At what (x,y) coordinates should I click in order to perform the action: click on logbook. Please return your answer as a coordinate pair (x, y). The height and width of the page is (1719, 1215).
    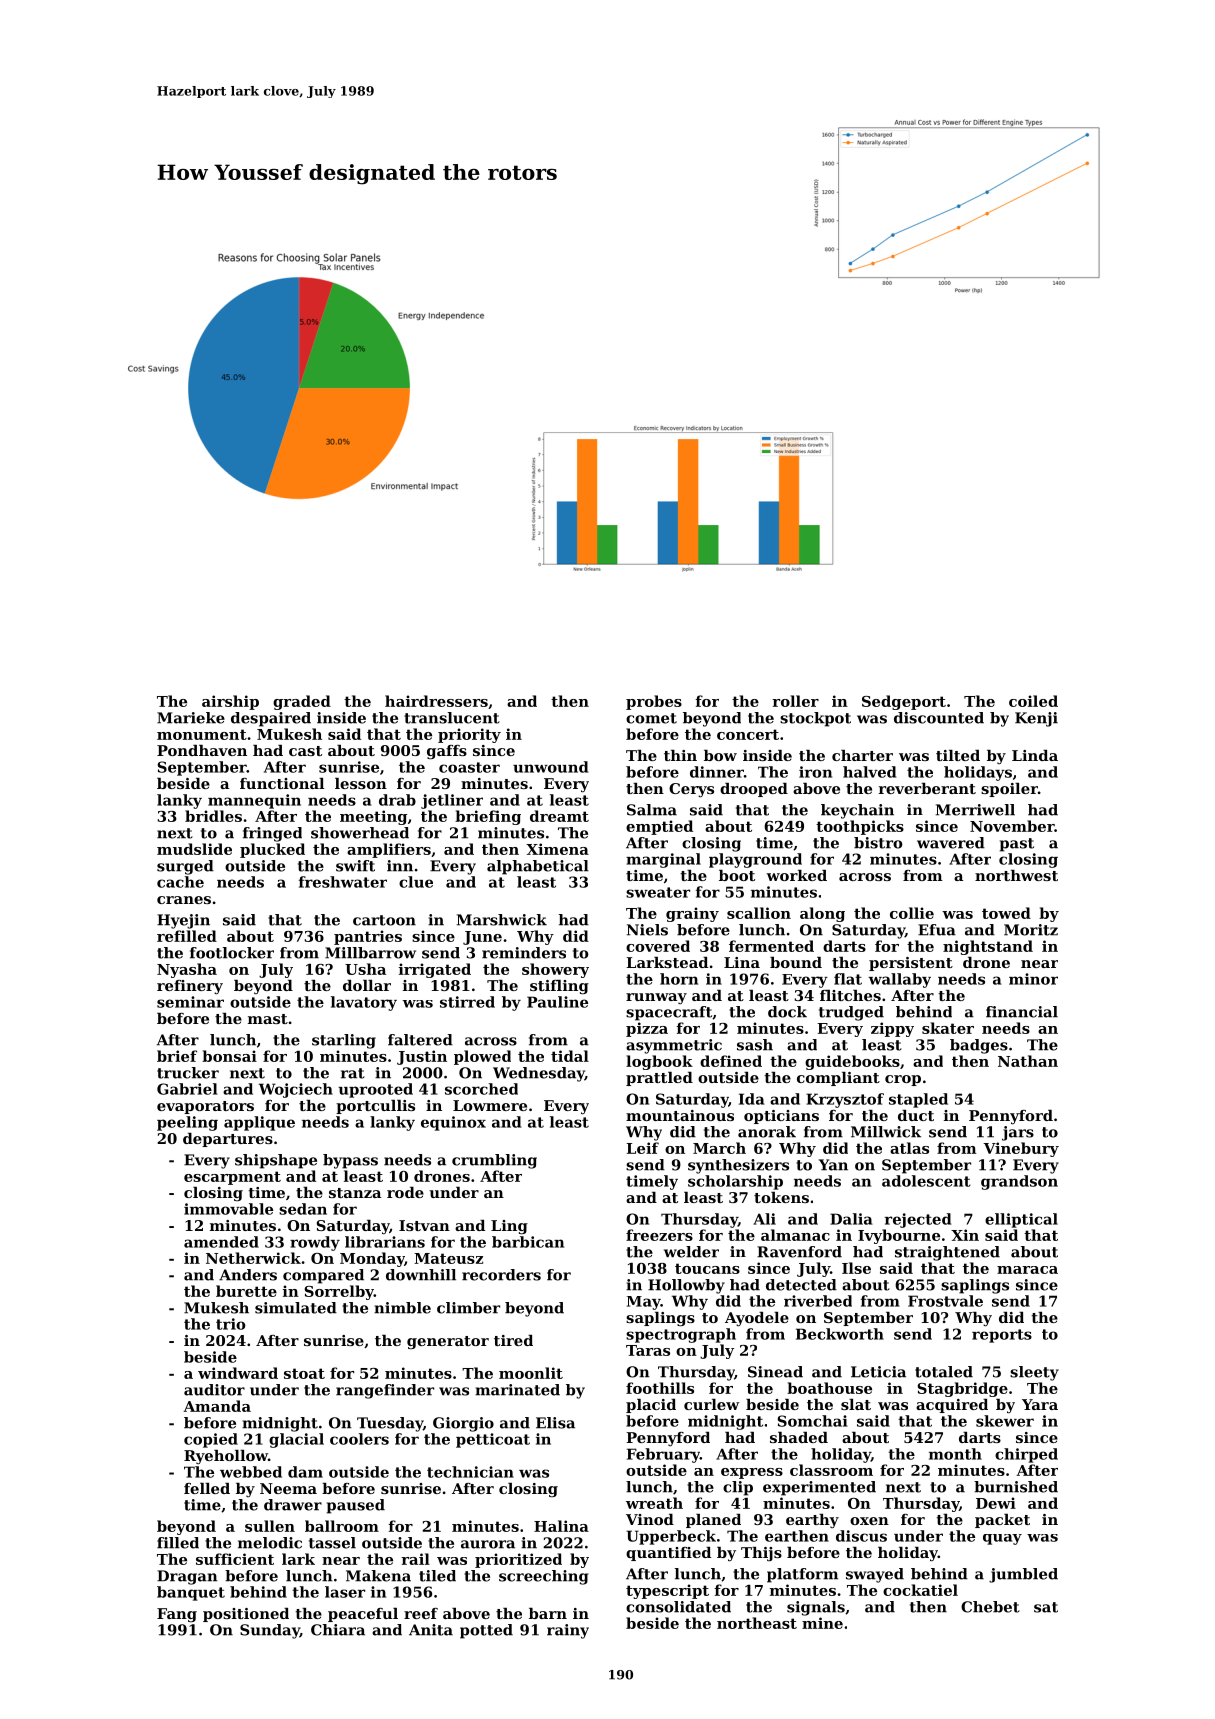
    Looking at the image, I should click on (659, 1062).
